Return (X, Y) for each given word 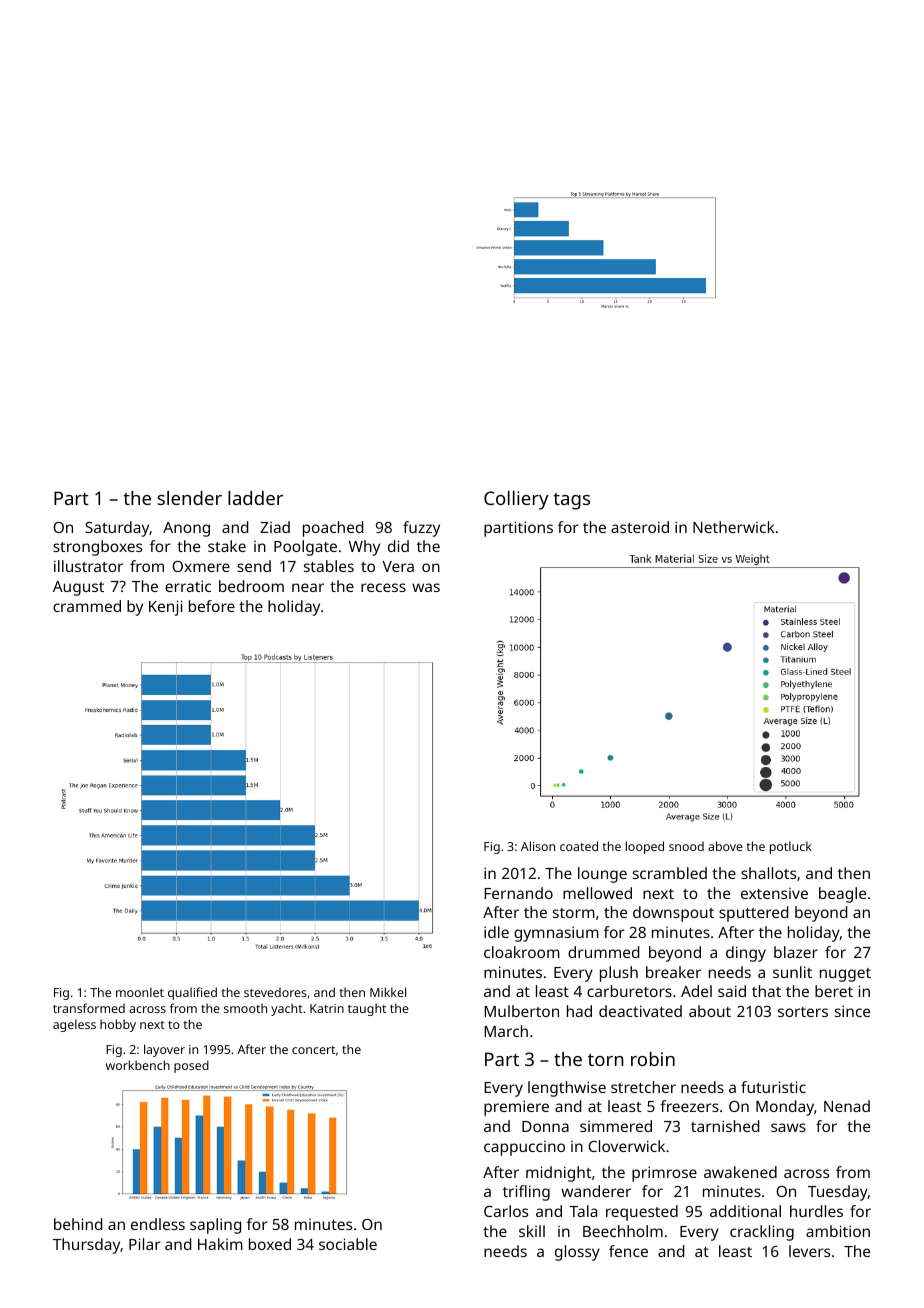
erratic (188, 586)
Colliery (516, 500)
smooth (245, 1008)
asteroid (640, 527)
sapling (215, 1226)
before (212, 606)
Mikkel (388, 992)
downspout (673, 914)
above (725, 846)
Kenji (165, 608)
